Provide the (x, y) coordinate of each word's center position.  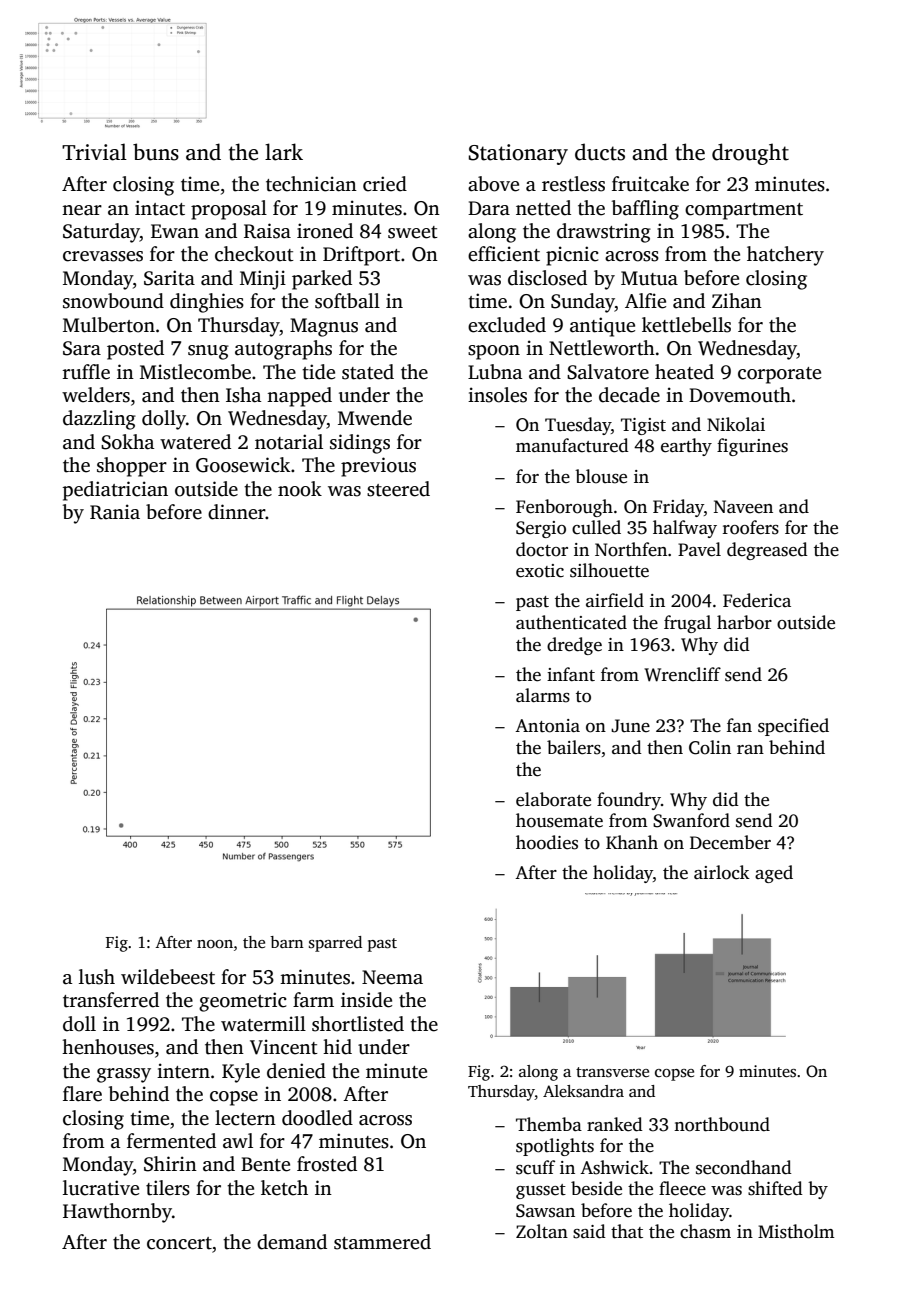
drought (750, 154)
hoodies (547, 842)
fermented (171, 1141)
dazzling (99, 420)
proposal (229, 210)
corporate (779, 375)
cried (385, 184)
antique (602, 327)
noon (215, 944)
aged (774, 874)
